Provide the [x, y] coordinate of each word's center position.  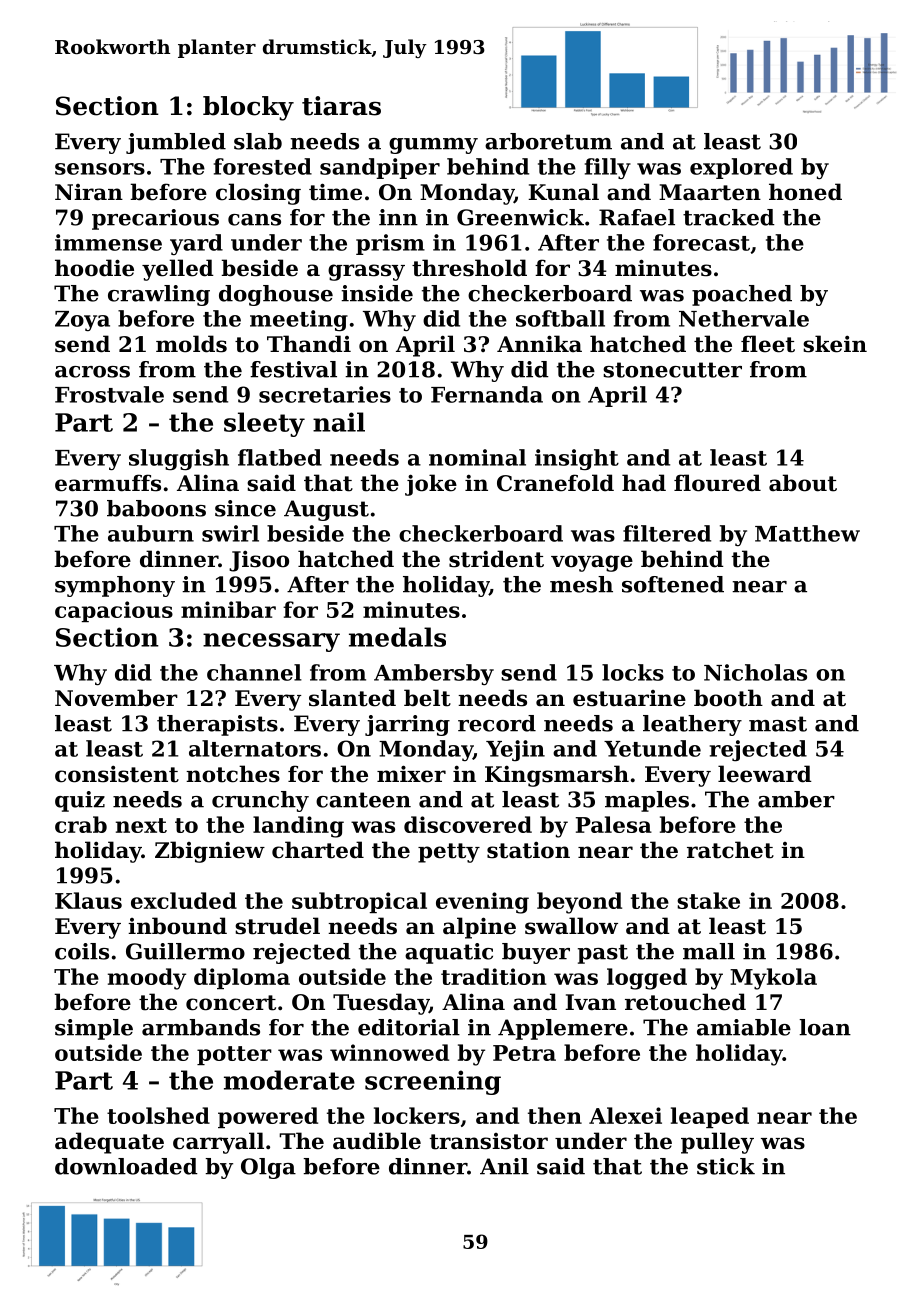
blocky [248, 108]
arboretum [548, 141]
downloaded [126, 1166]
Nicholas [755, 672]
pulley [717, 1143]
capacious [114, 611]
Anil [504, 1166]
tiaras [341, 106]
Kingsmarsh [557, 776]
